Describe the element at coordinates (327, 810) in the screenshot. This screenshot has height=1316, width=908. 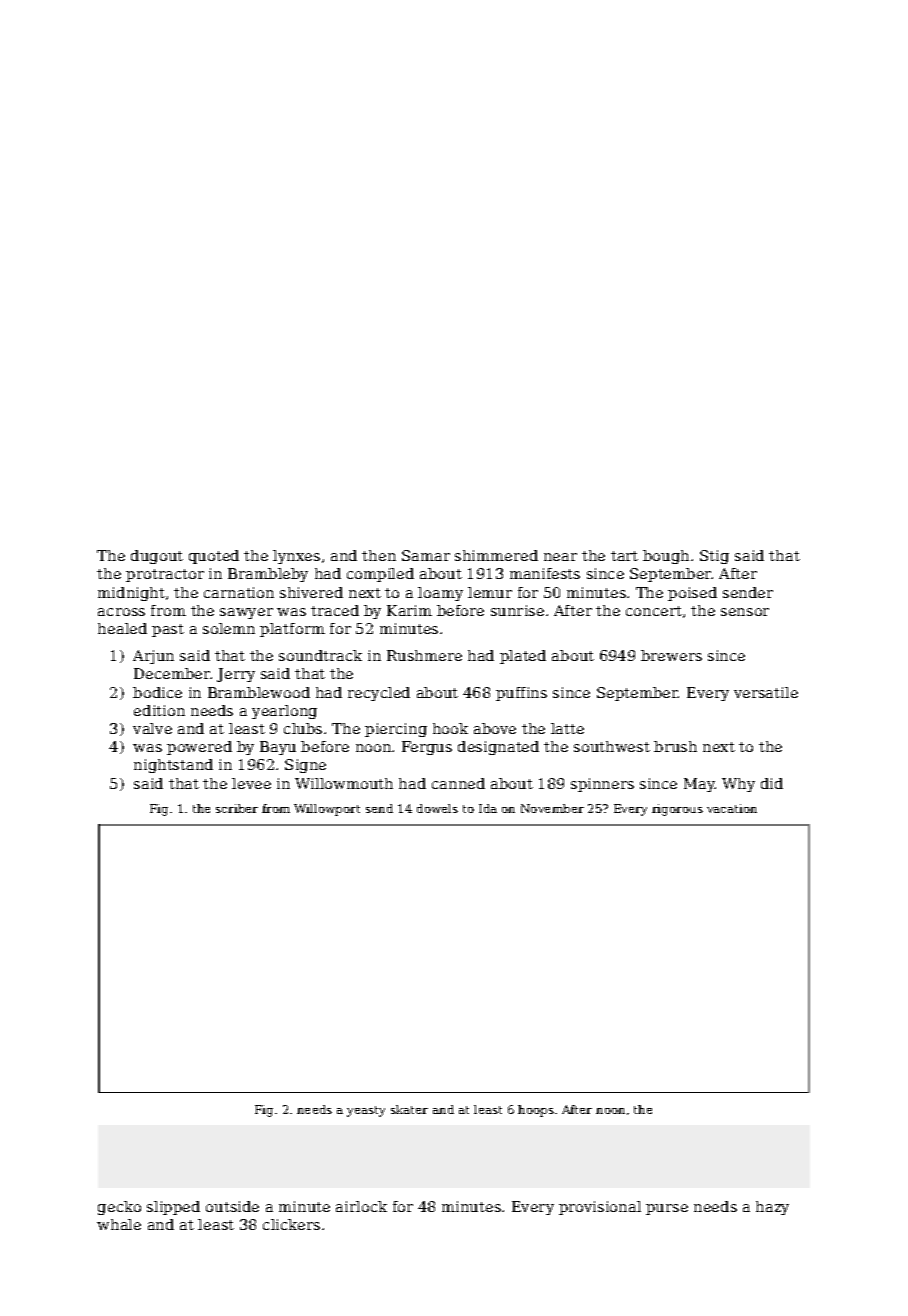
I see `Willowport` at that location.
